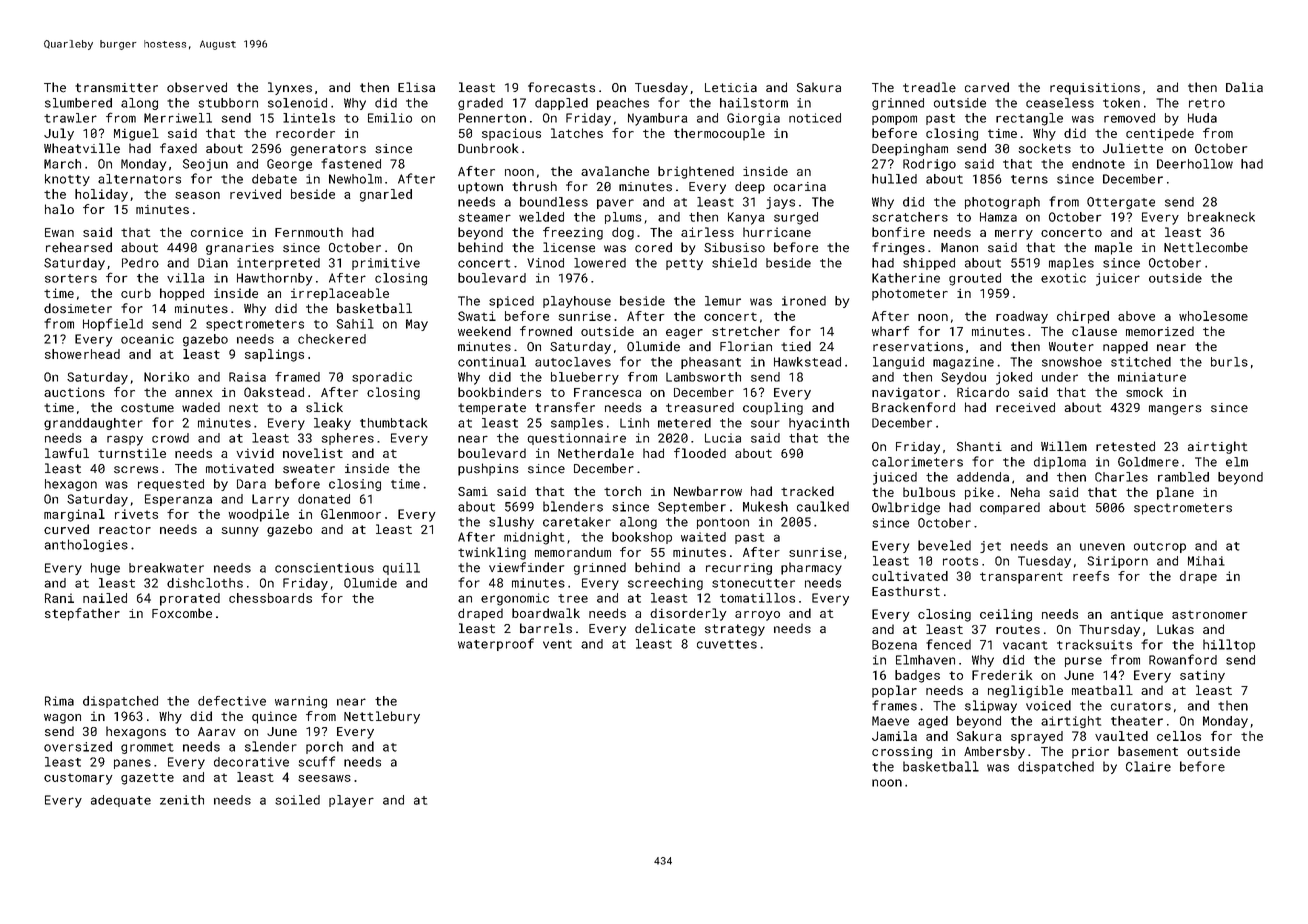 Image resolution: width=1308 pixels, height=924 pixels. What do you see at coordinates (902, 753) in the image?
I see `crossing` at bounding box center [902, 753].
